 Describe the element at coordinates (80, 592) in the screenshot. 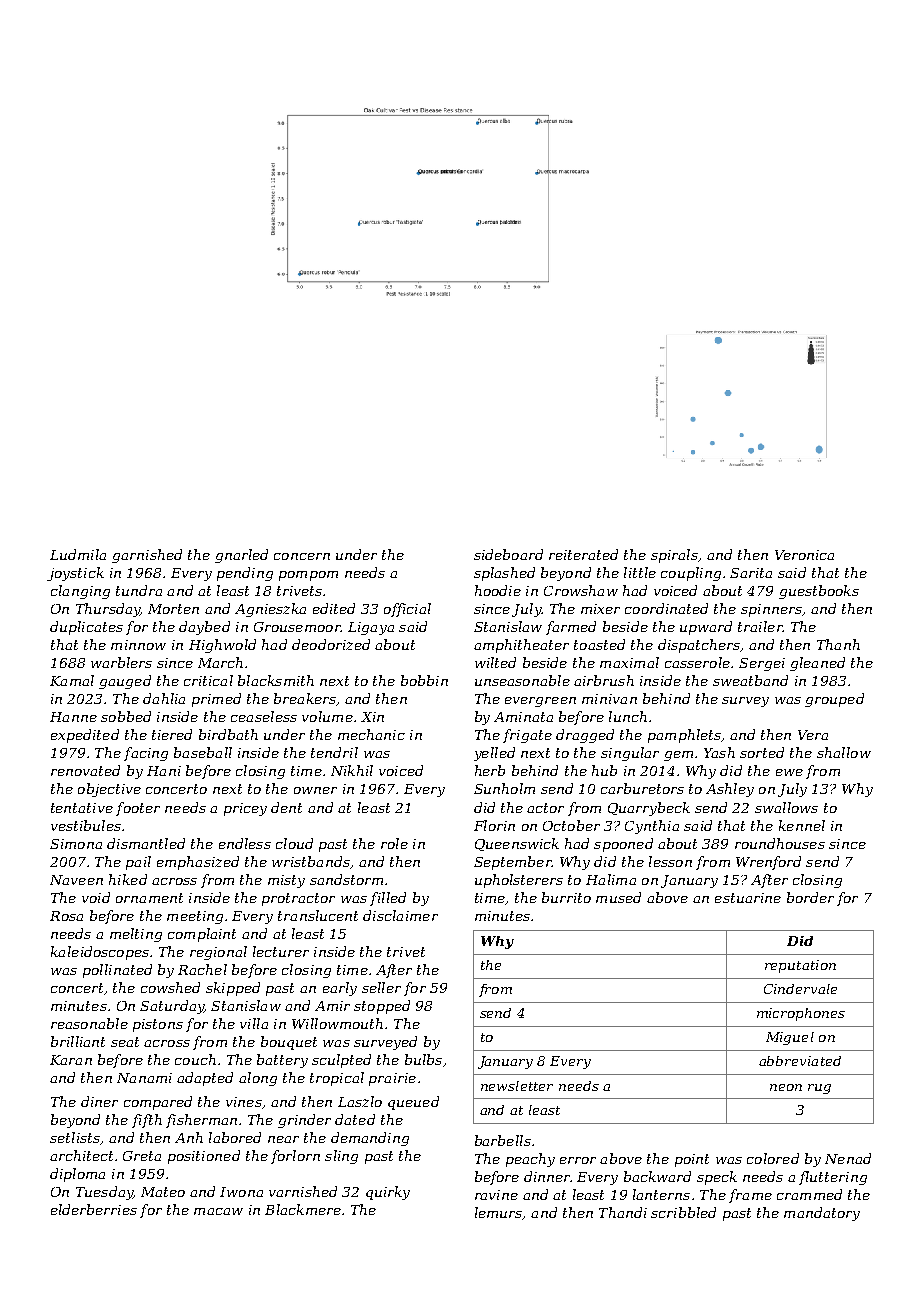

I see `clanging` at that location.
